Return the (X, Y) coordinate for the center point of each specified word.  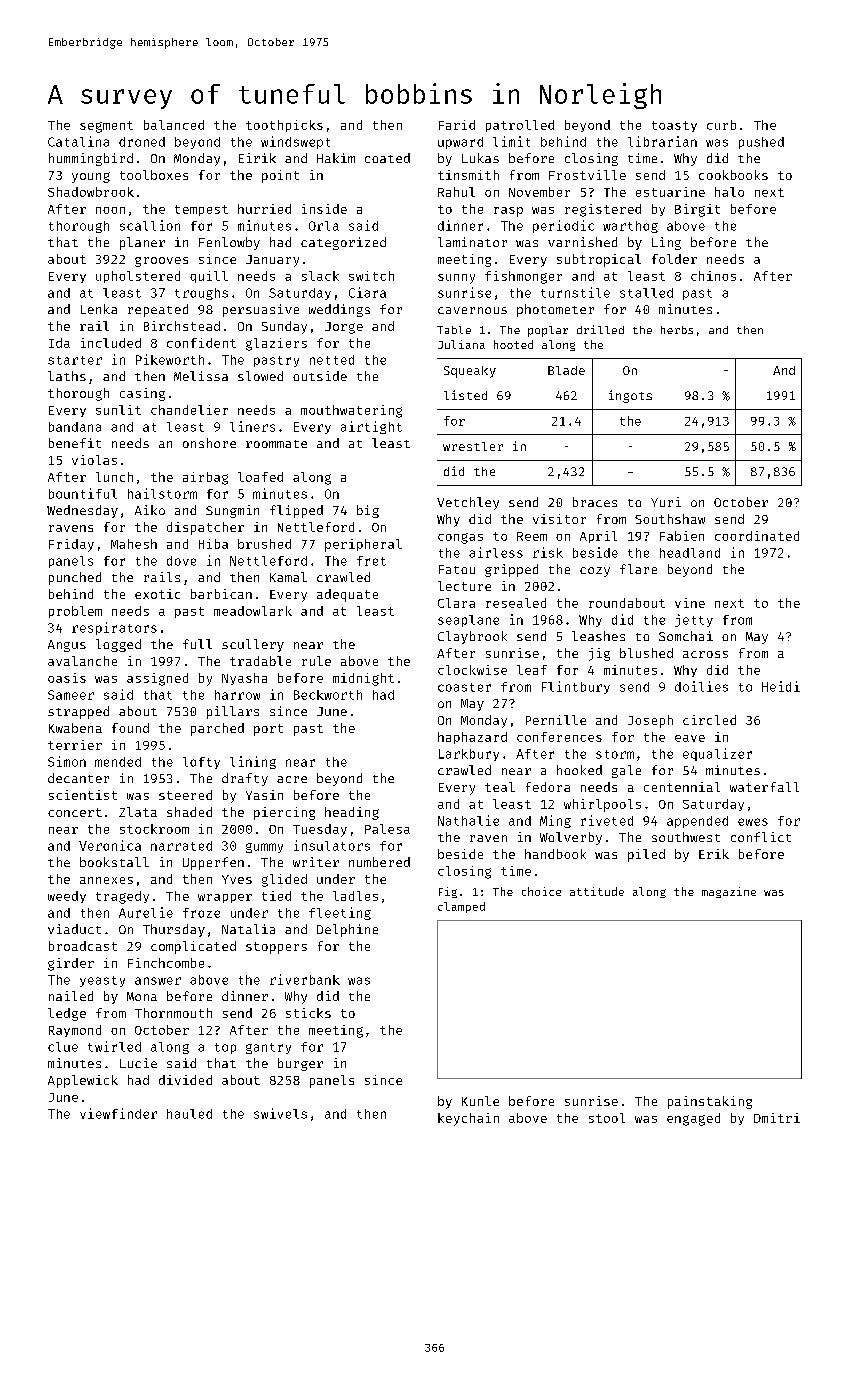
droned (142, 142)
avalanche (82, 661)
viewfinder (118, 1113)
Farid (457, 125)
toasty (674, 126)
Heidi (781, 686)
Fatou (457, 569)
